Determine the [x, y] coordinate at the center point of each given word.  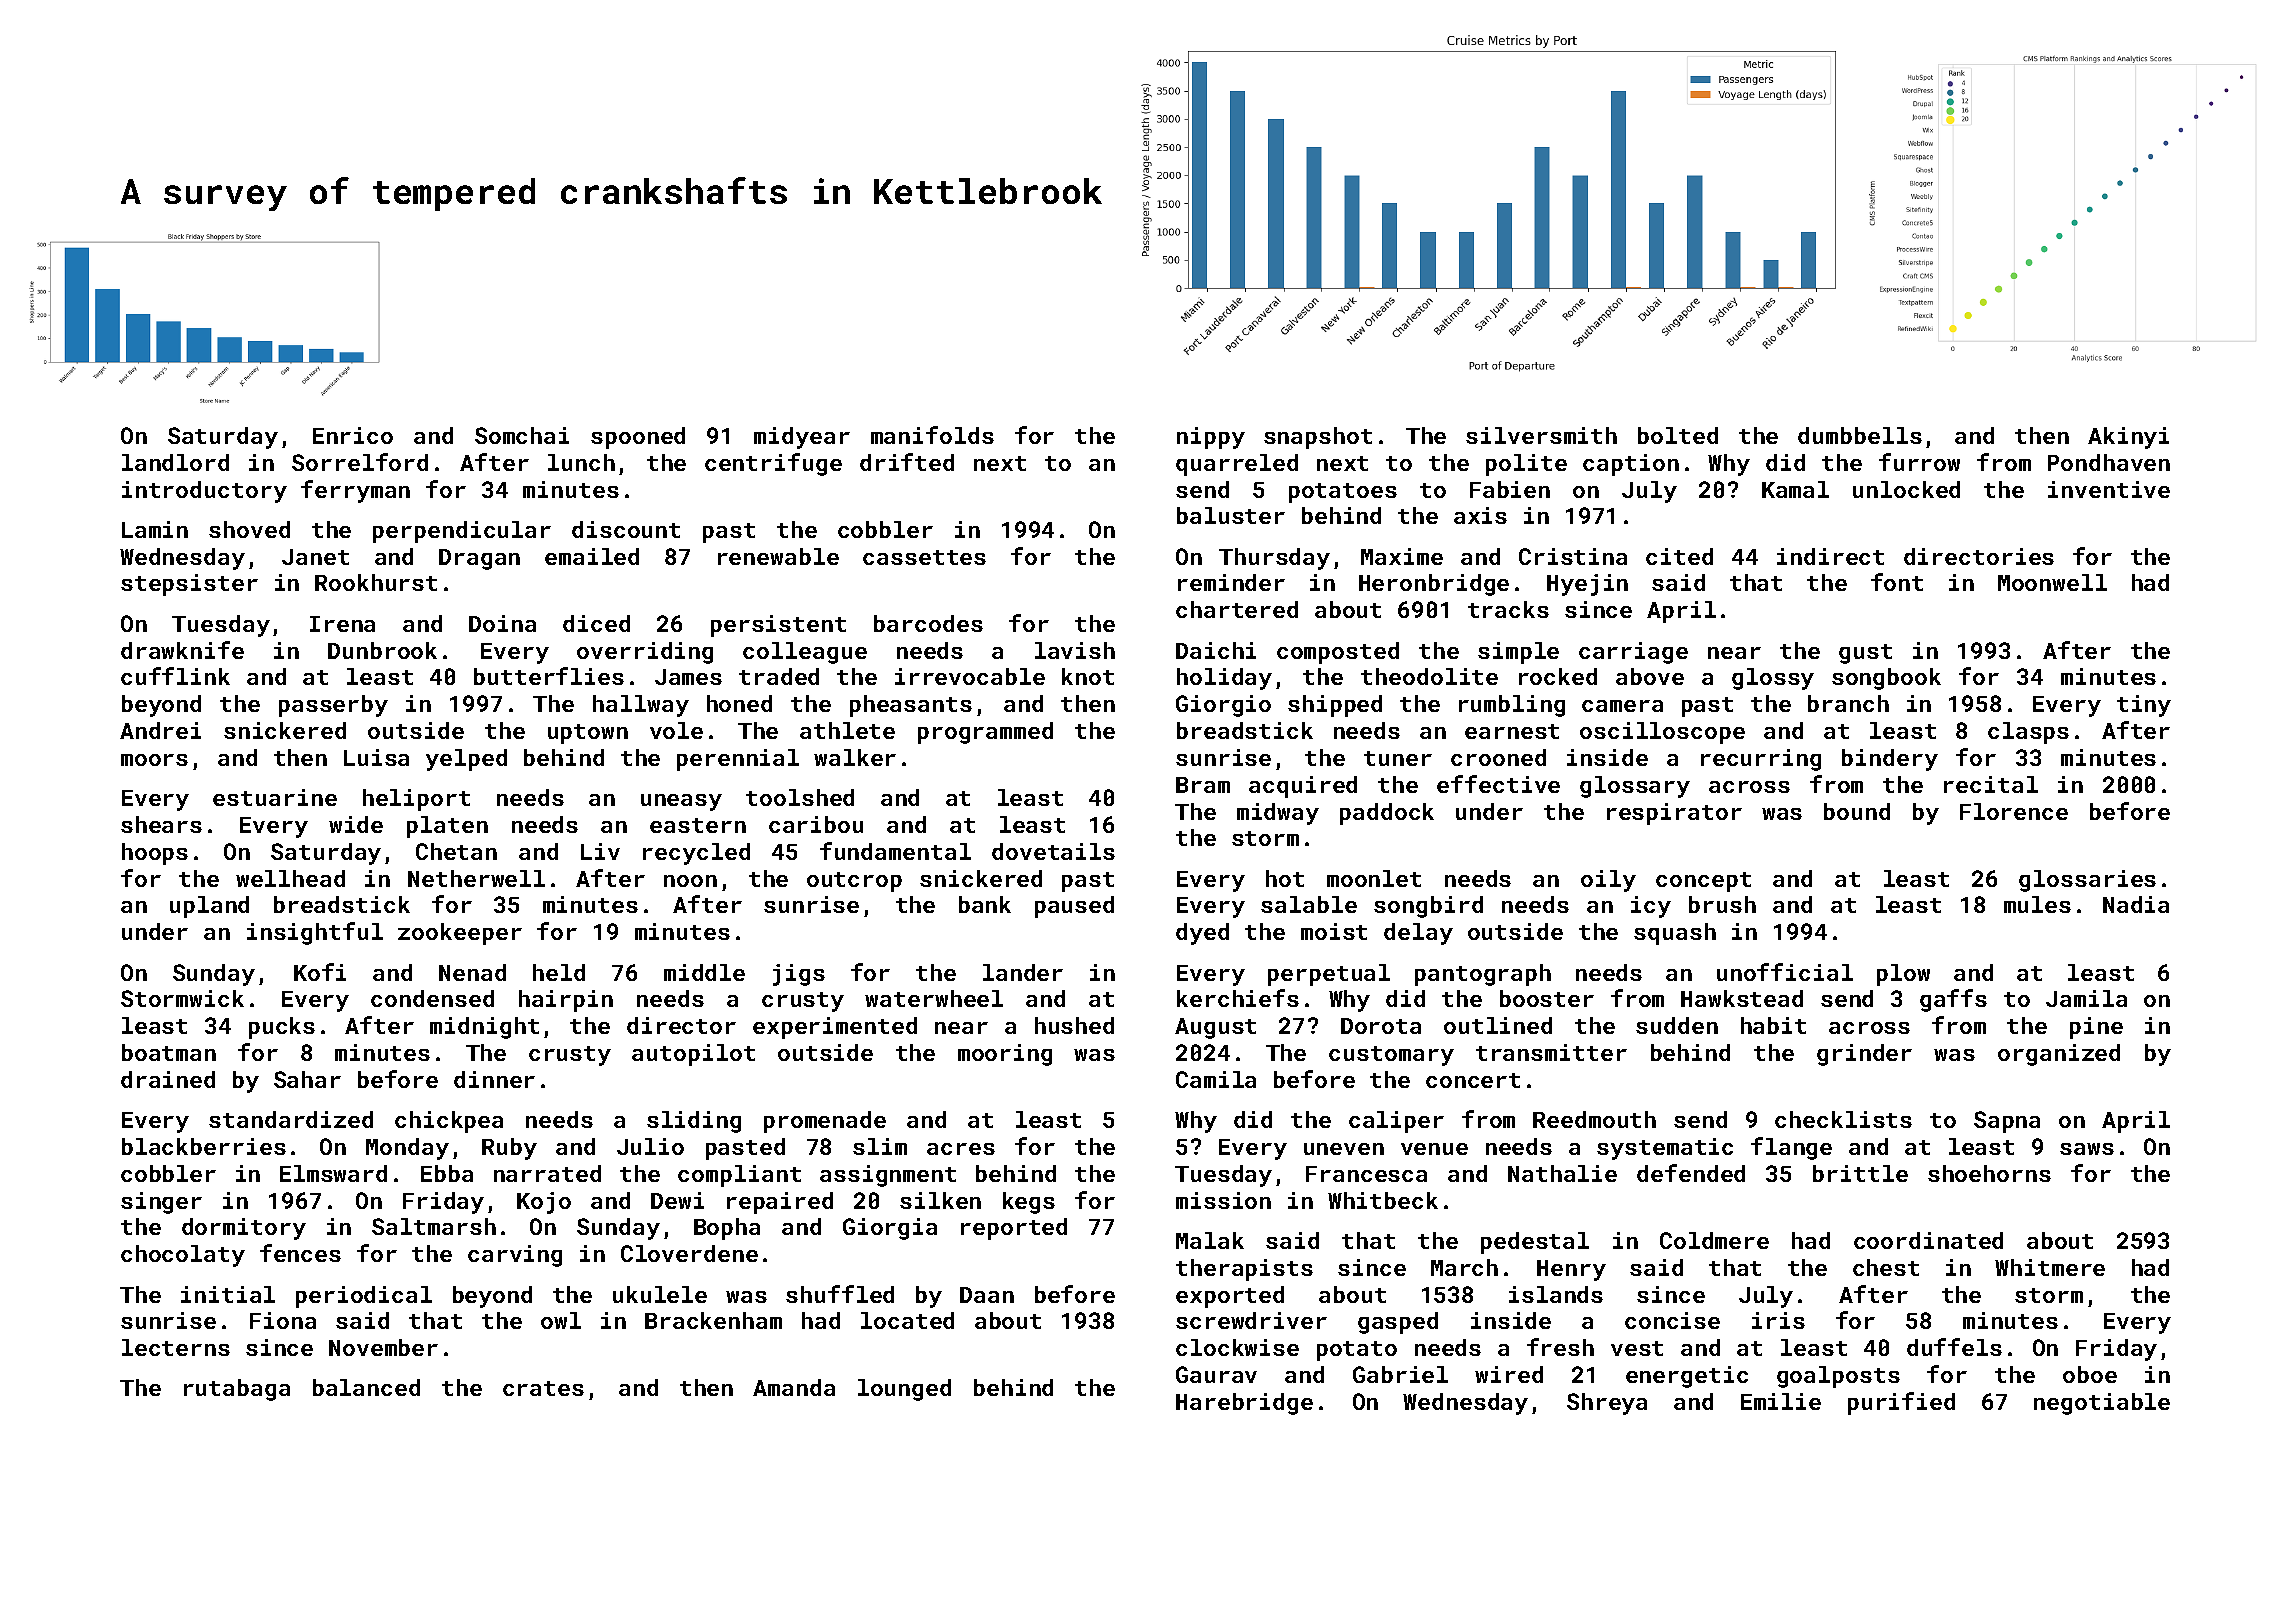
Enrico [353, 435]
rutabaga [237, 1390]
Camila [1216, 1079]
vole [676, 730]
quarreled [1237, 465]
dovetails [1053, 851]
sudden [1677, 1025]
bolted [1678, 435]
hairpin [566, 1001]
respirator [1674, 814]
